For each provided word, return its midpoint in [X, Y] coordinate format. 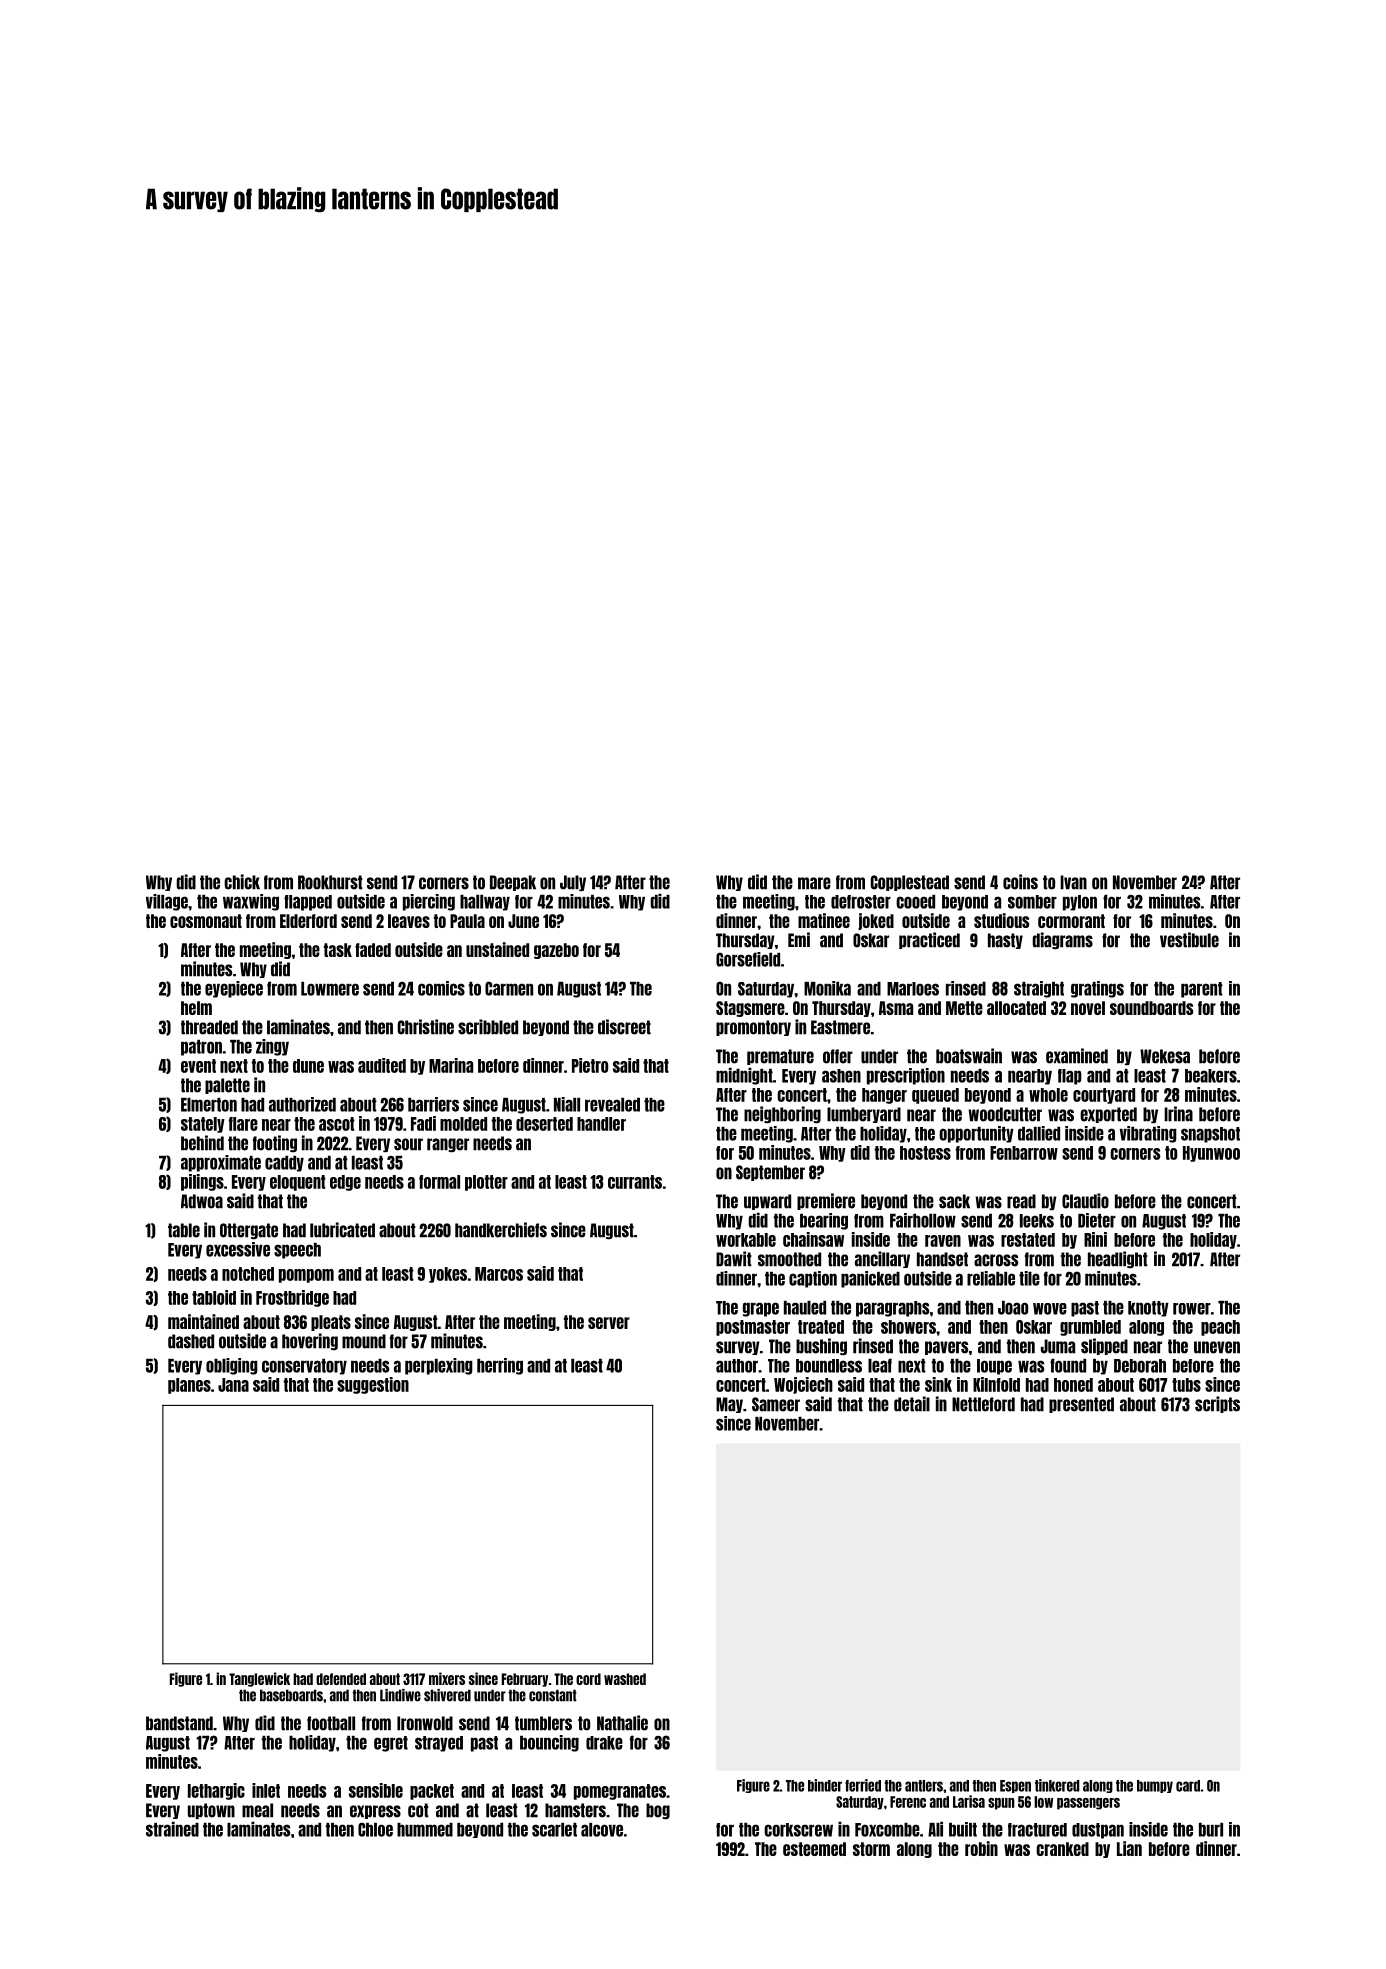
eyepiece [234, 989]
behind [202, 1143]
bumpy [1155, 1786]
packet [432, 1792]
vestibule [1189, 940]
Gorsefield [748, 959]
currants [635, 1182]
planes [189, 1386]
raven [943, 1241]
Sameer [776, 1404]
